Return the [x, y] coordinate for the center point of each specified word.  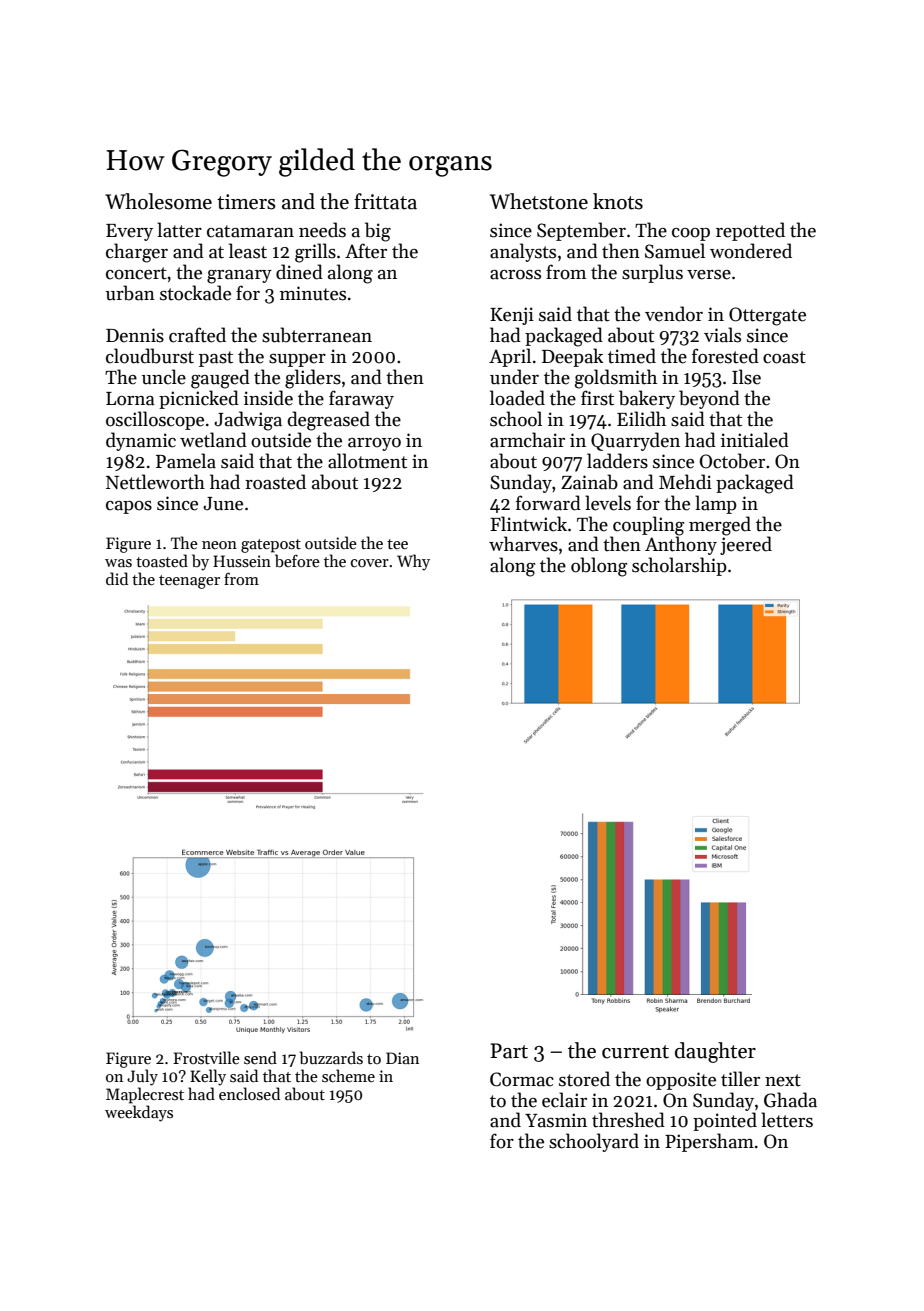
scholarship [679, 566]
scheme [348, 1075]
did [117, 578]
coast [784, 357]
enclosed [249, 1093]
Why [413, 562]
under [514, 377]
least [248, 251]
